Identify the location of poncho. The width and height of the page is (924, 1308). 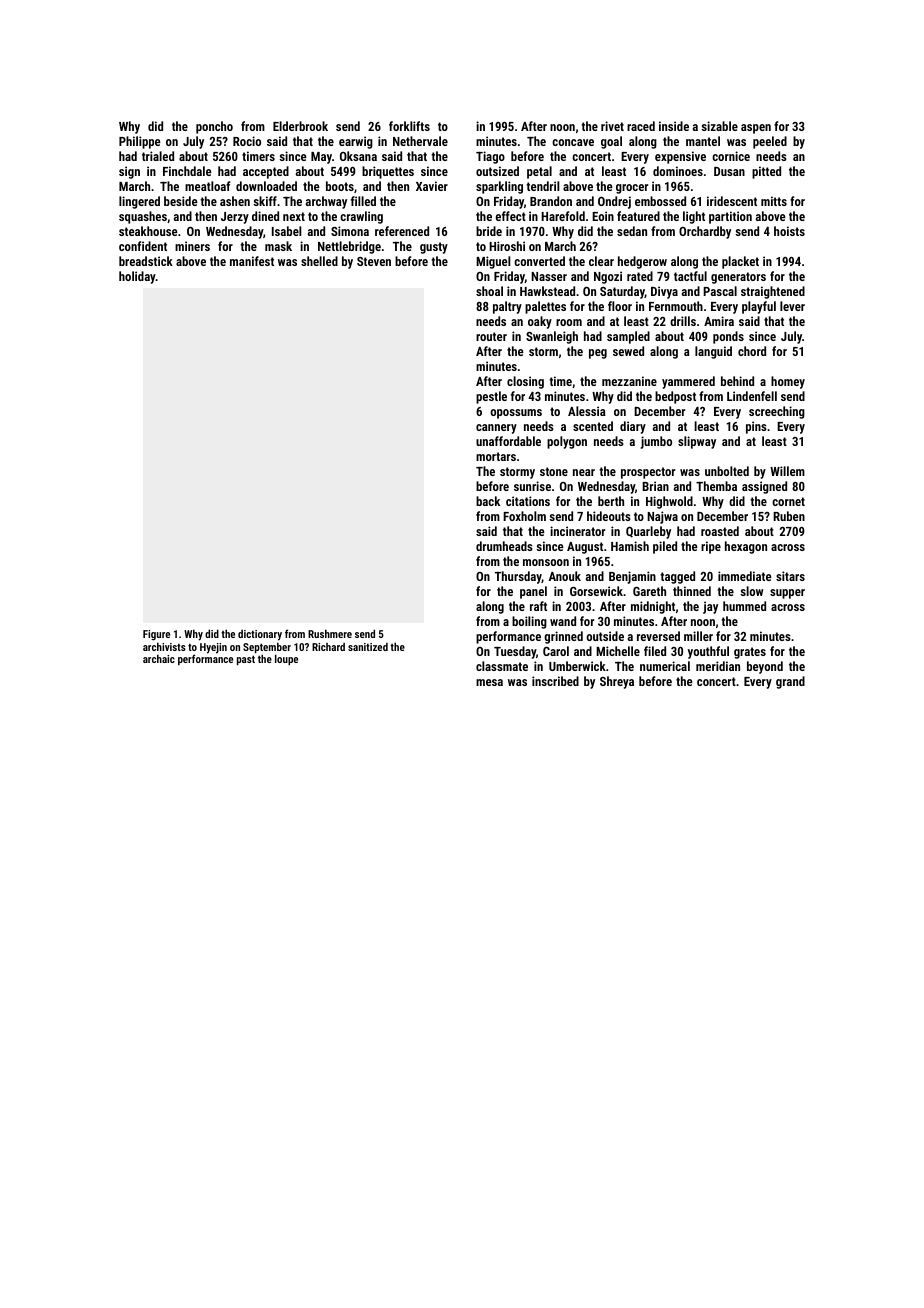
(214, 127).
